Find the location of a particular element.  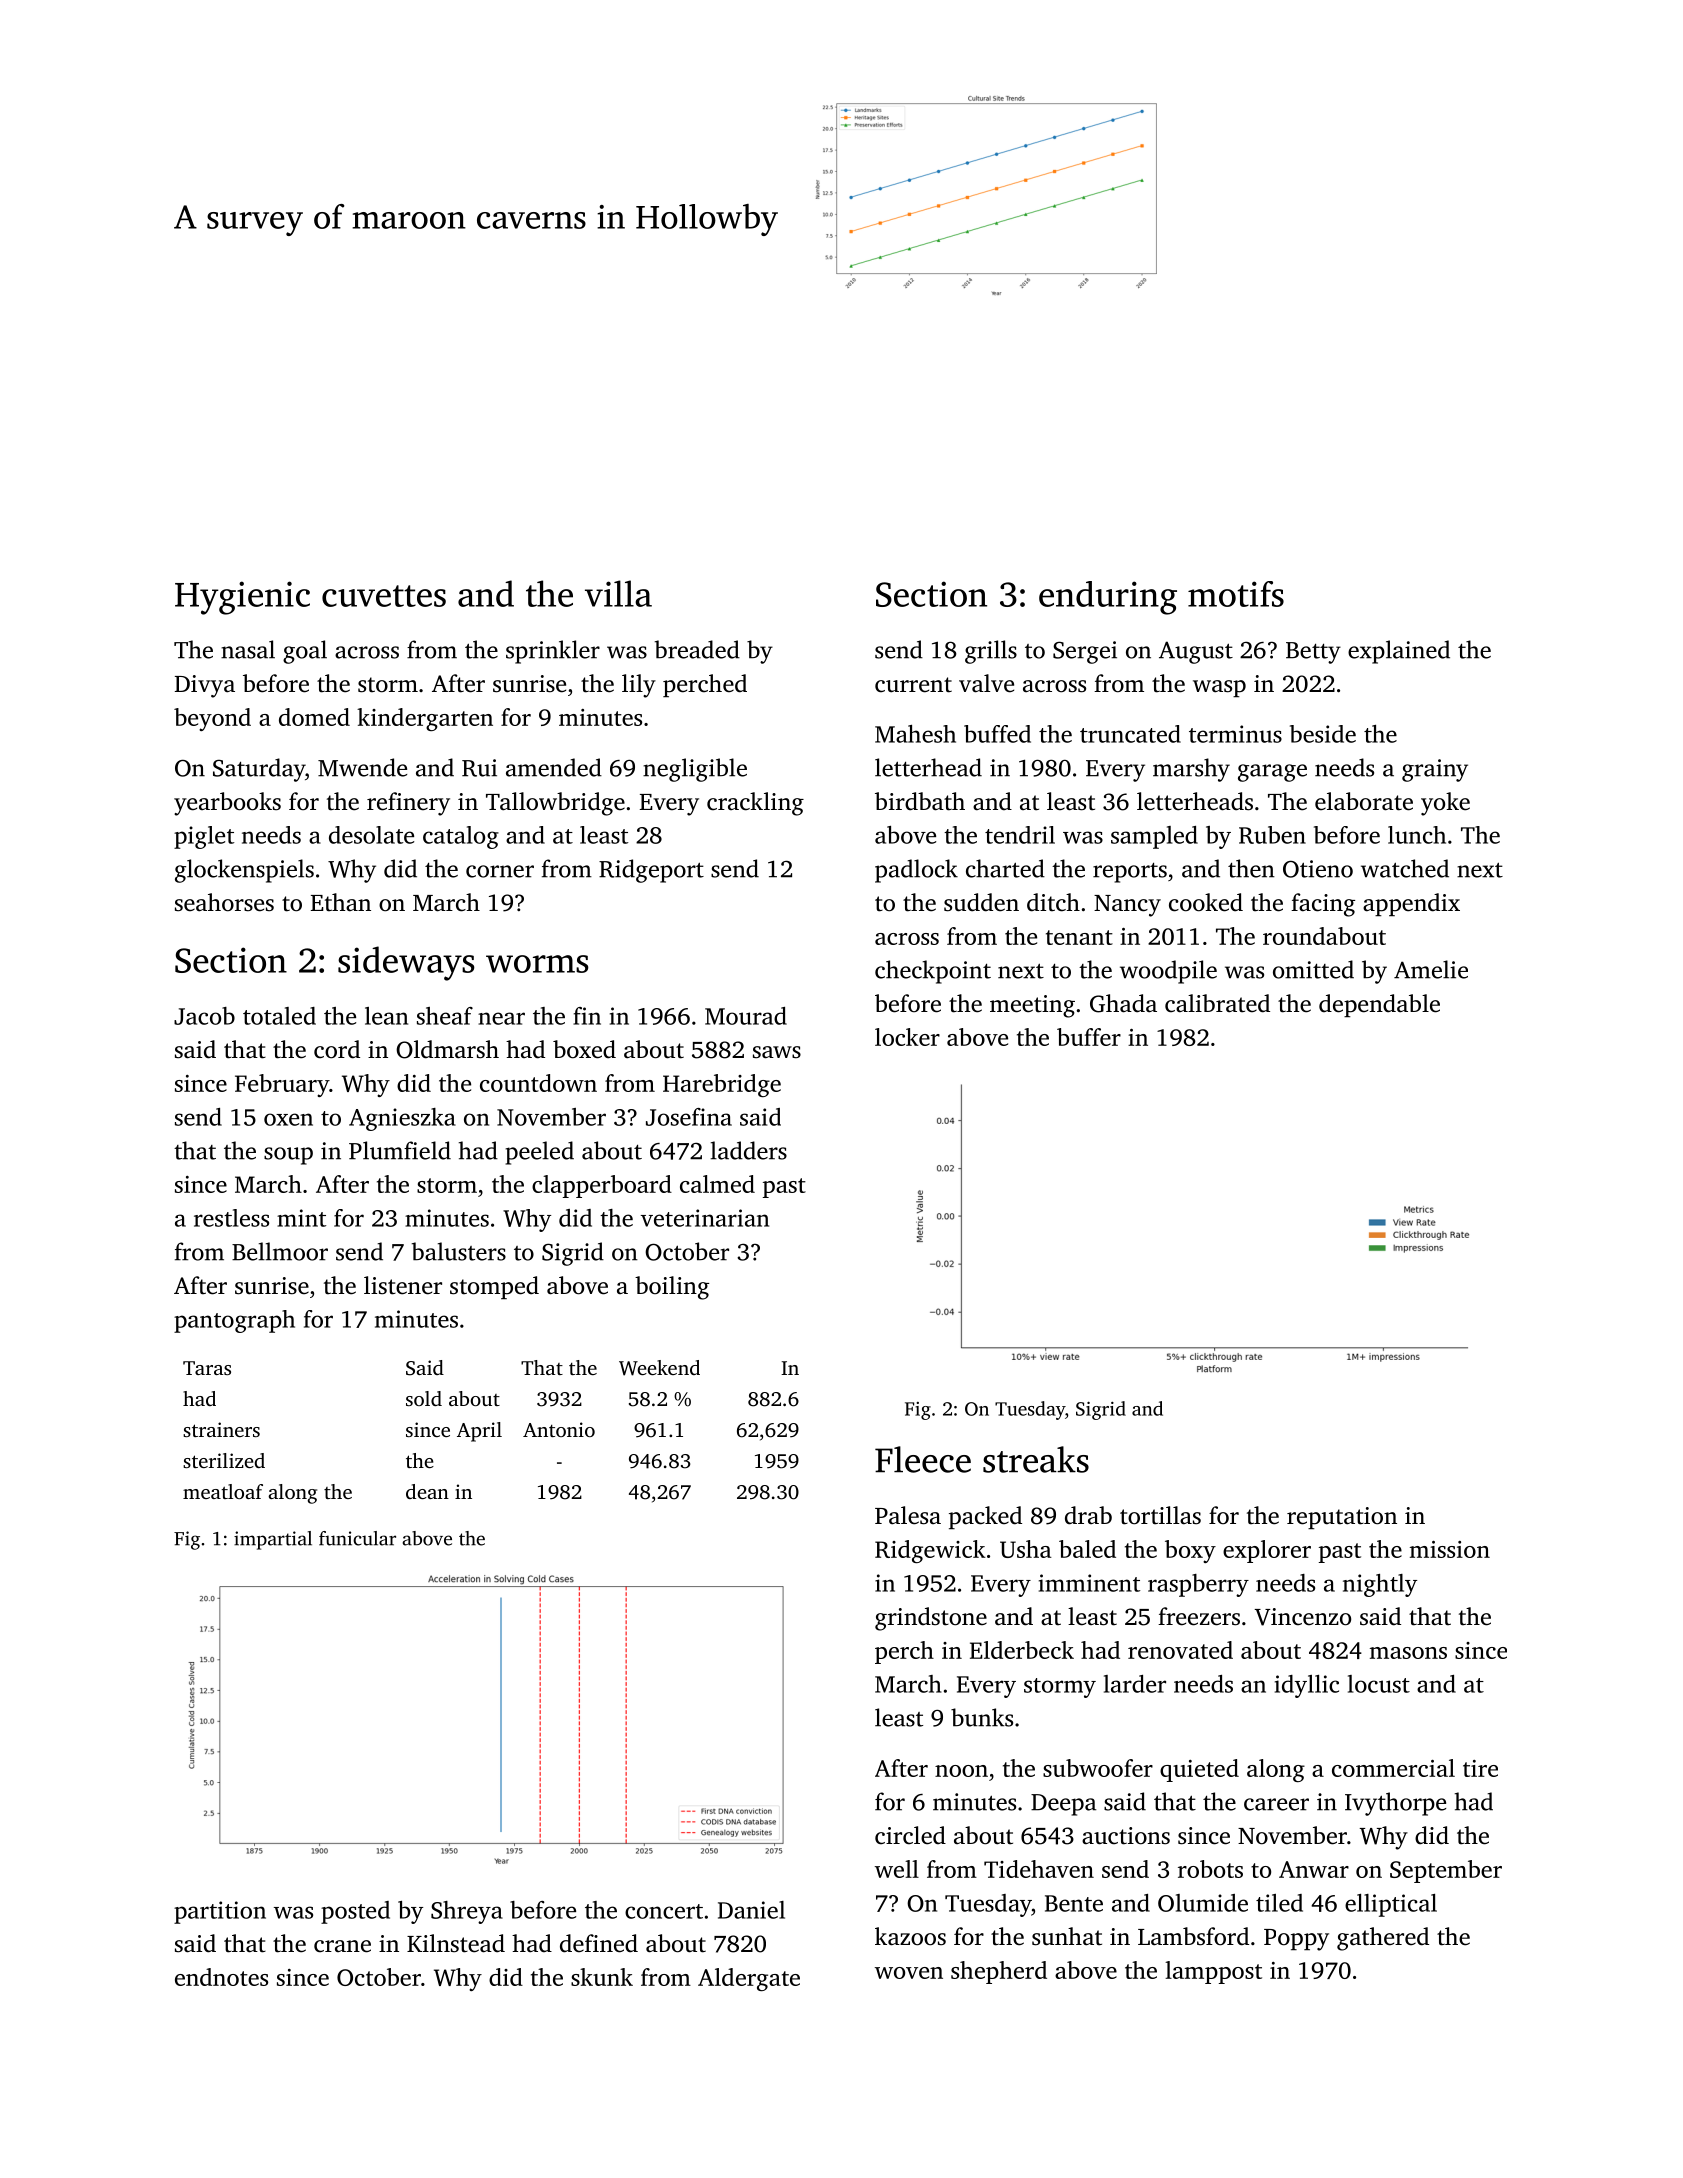

Taras is located at coordinates (207, 1368).
